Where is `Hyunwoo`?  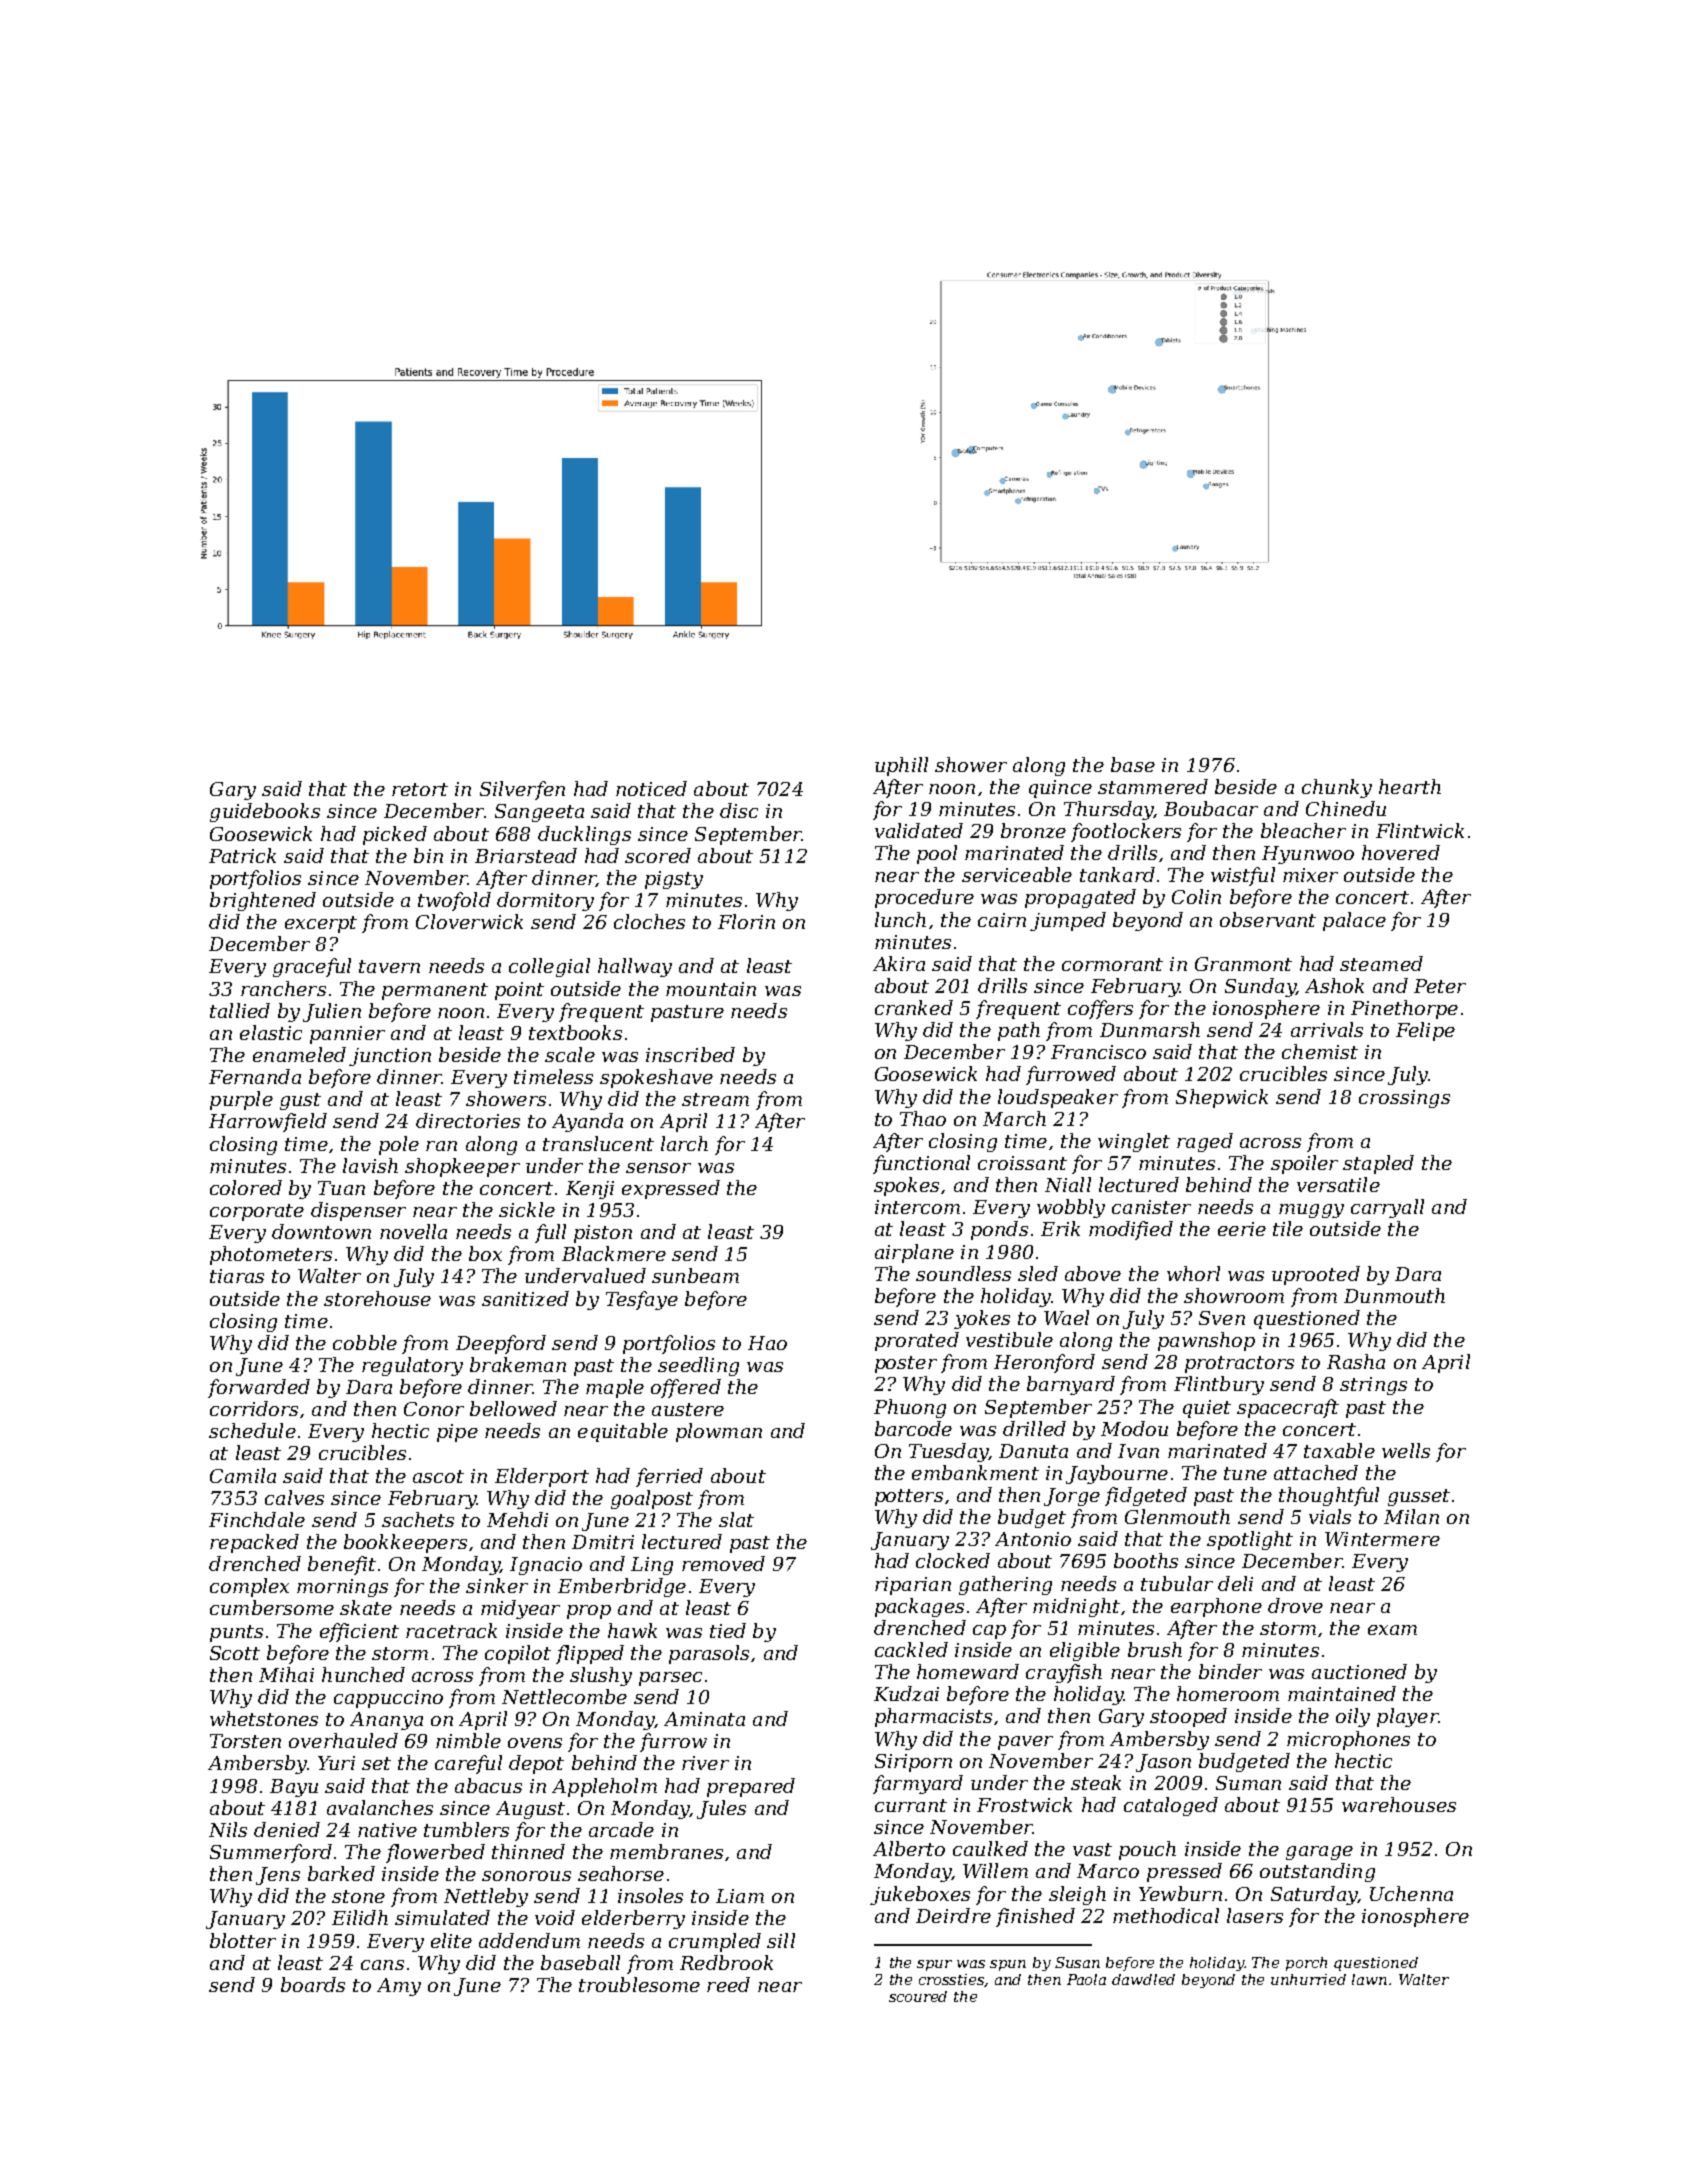
Hyunwoo is located at coordinates (1308, 855).
